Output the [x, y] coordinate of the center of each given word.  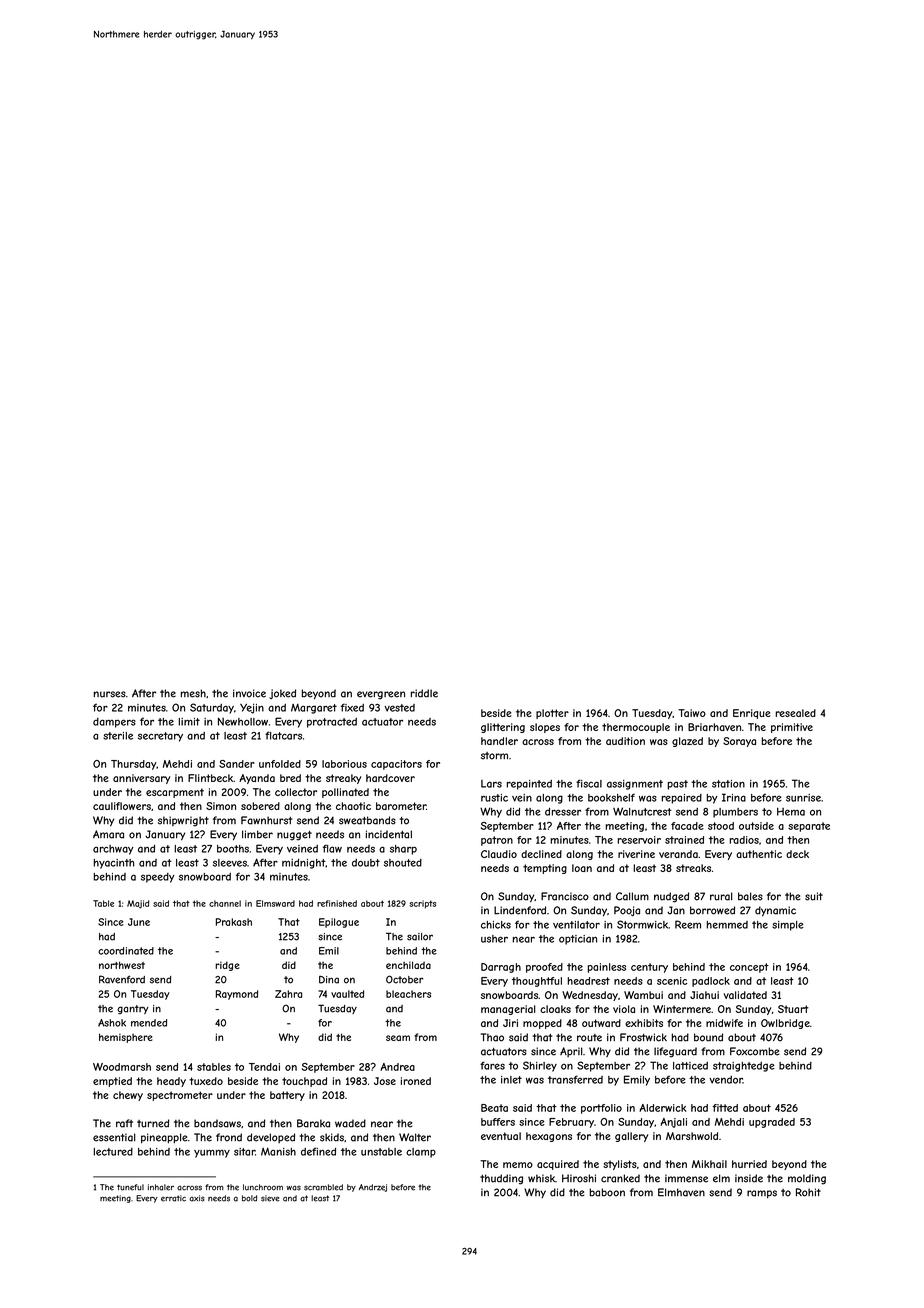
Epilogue [339, 923]
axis [197, 1198]
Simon [221, 806]
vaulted [347, 994]
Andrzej [373, 1188]
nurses [110, 694]
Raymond [237, 995]
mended [149, 1023]
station [728, 784]
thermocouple [636, 728]
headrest [589, 981]
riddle [424, 693]
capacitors [396, 765]
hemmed [727, 925]
